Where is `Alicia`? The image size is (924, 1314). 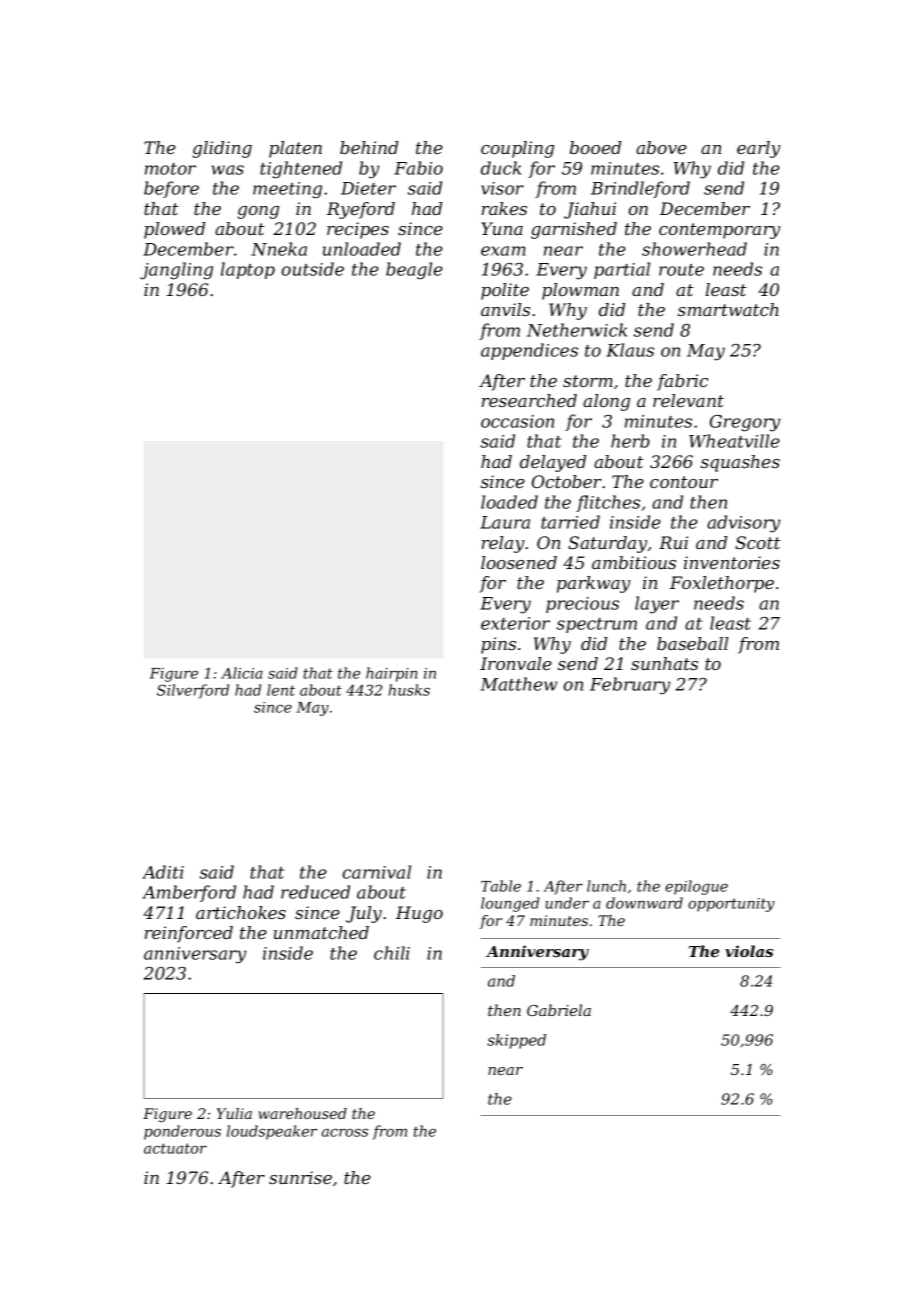 Alicia is located at coordinates (242, 673).
